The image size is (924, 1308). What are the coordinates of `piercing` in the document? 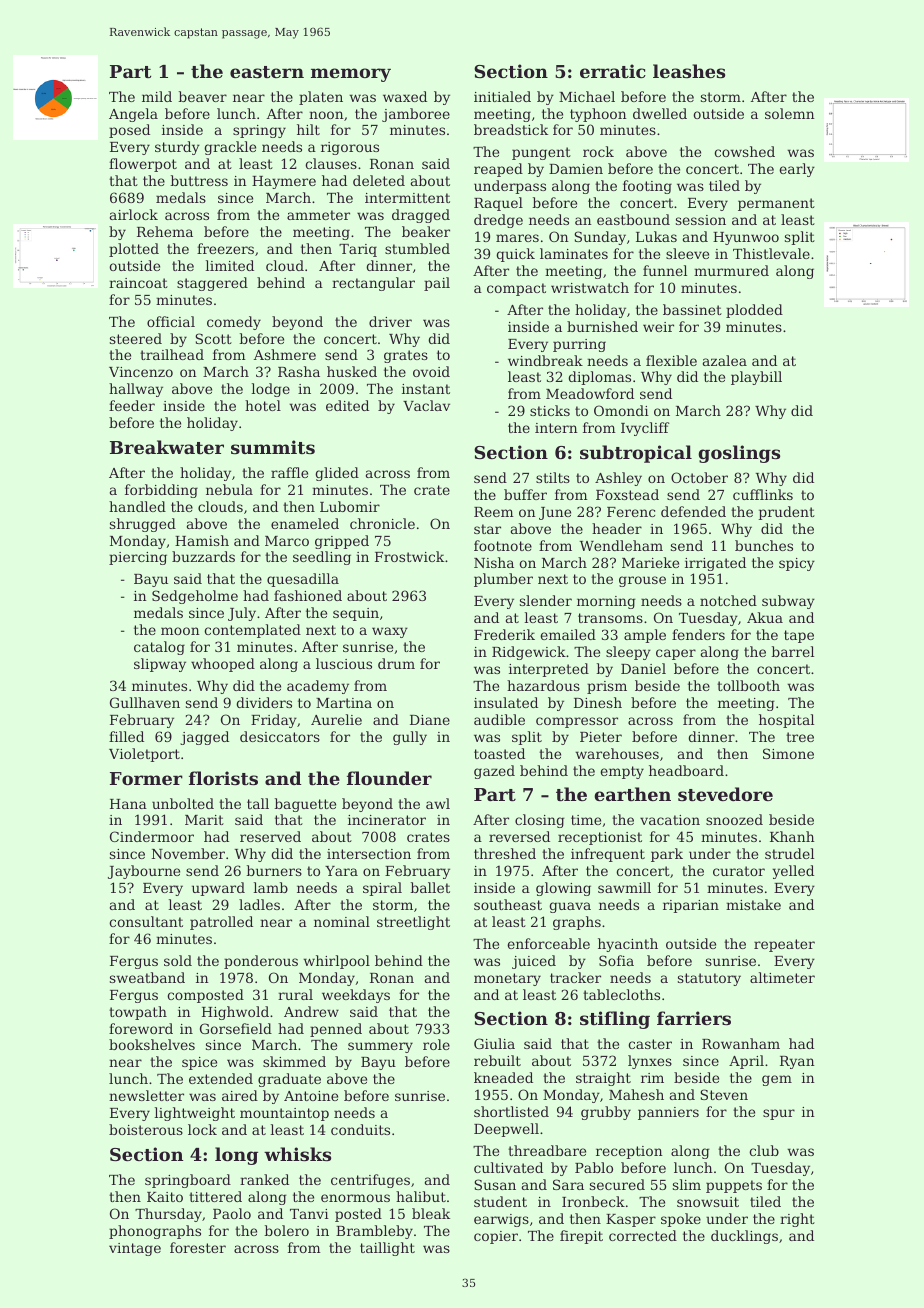 It's located at (138, 558).
